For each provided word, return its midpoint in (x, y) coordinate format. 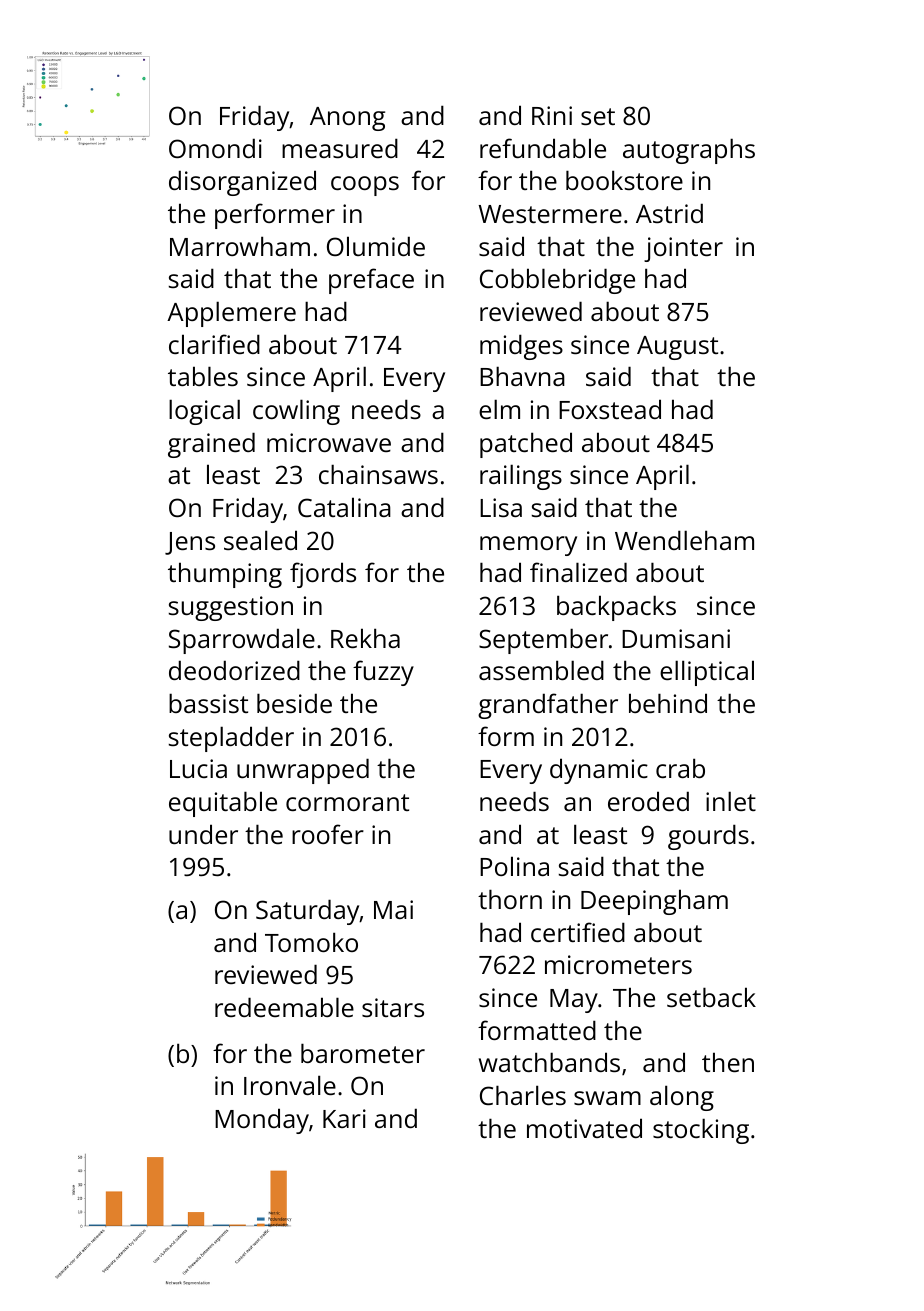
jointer (683, 249)
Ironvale (290, 1085)
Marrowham (240, 246)
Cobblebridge (557, 281)
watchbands (549, 1062)
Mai (393, 909)
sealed (260, 540)
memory (528, 546)
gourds (708, 837)
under (203, 834)
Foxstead (610, 409)
